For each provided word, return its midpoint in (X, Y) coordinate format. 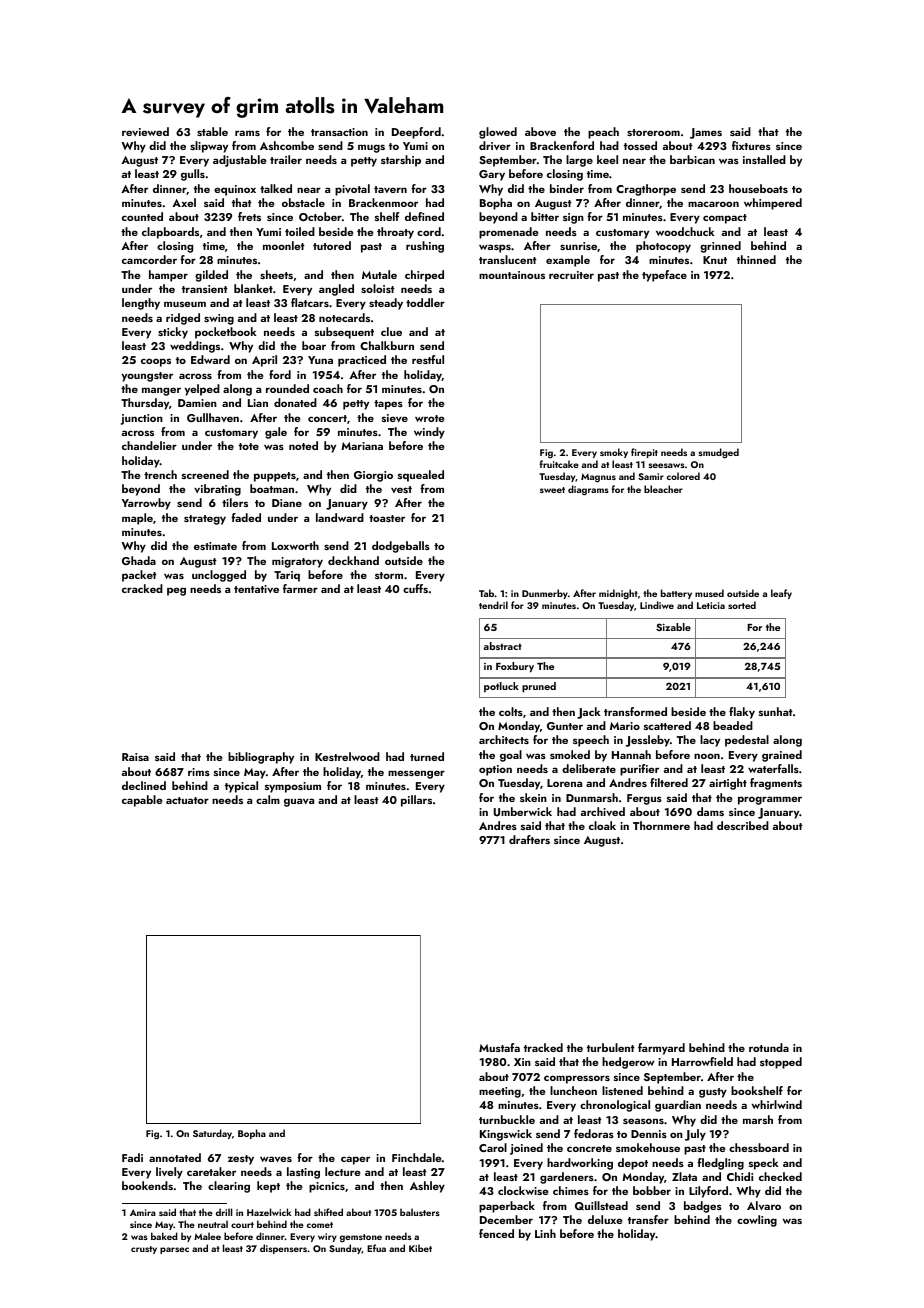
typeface (664, 276)
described (743, 825)
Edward (210, 359)
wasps (495, 248)
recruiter (571, 275)
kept (268, 1187)
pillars (416, 801)
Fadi (132, 1157)
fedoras (594, 1133)
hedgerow (628, 1063)
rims (199, 772)
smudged (718, 453)
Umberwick (523, 812)
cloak (602, 825)
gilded (211, 276)
